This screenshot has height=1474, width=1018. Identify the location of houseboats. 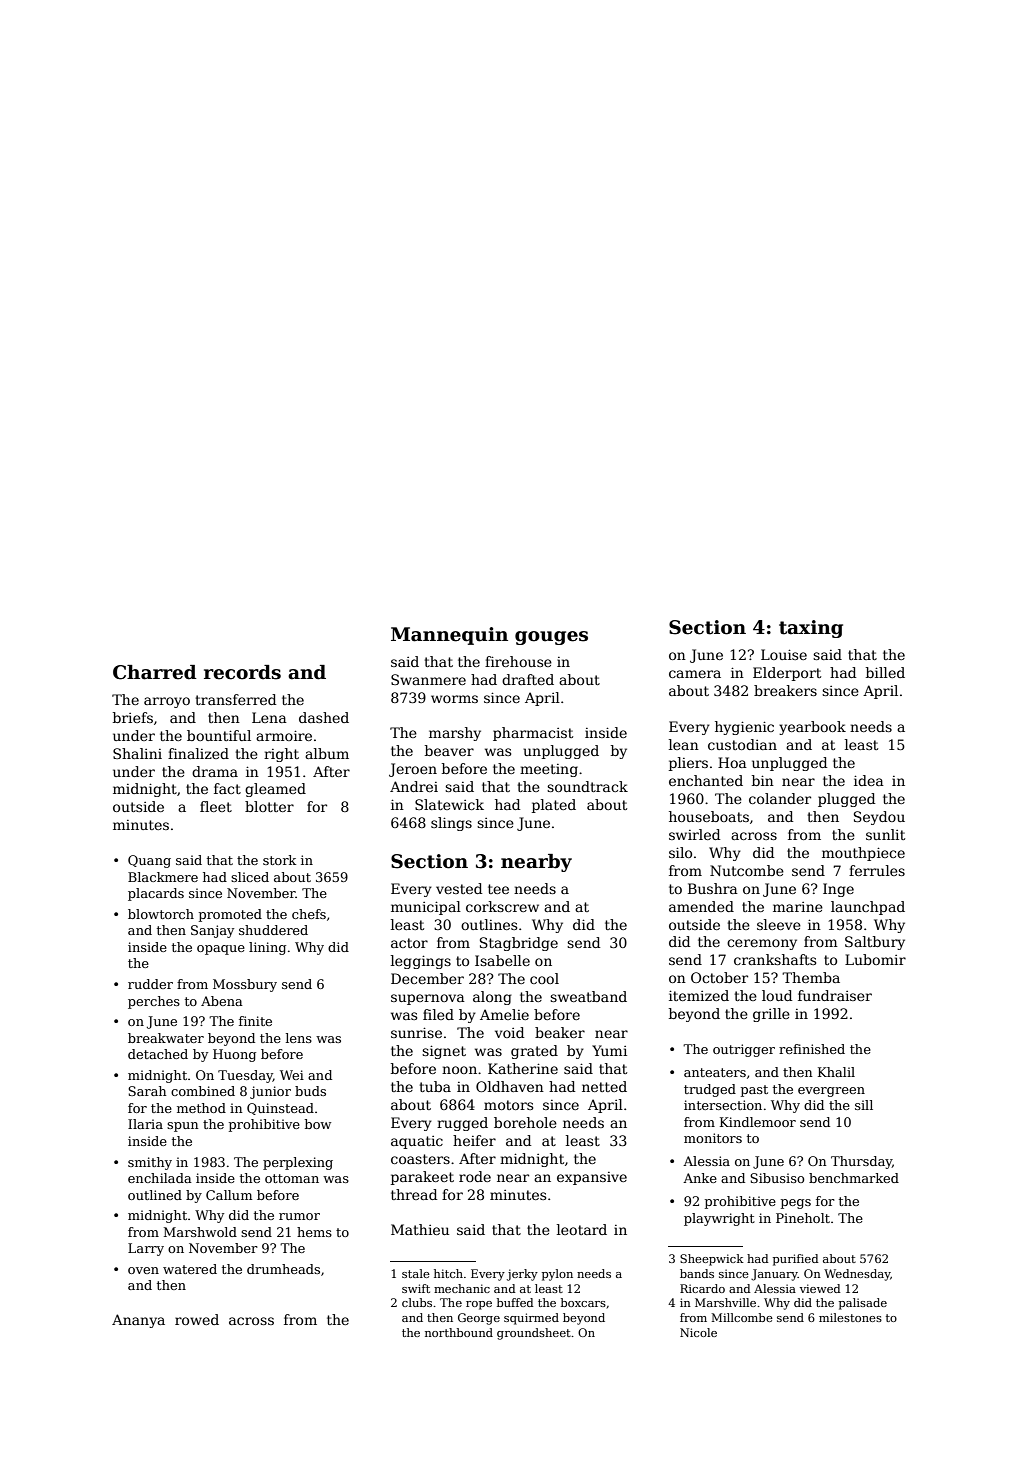
(709, 816).
